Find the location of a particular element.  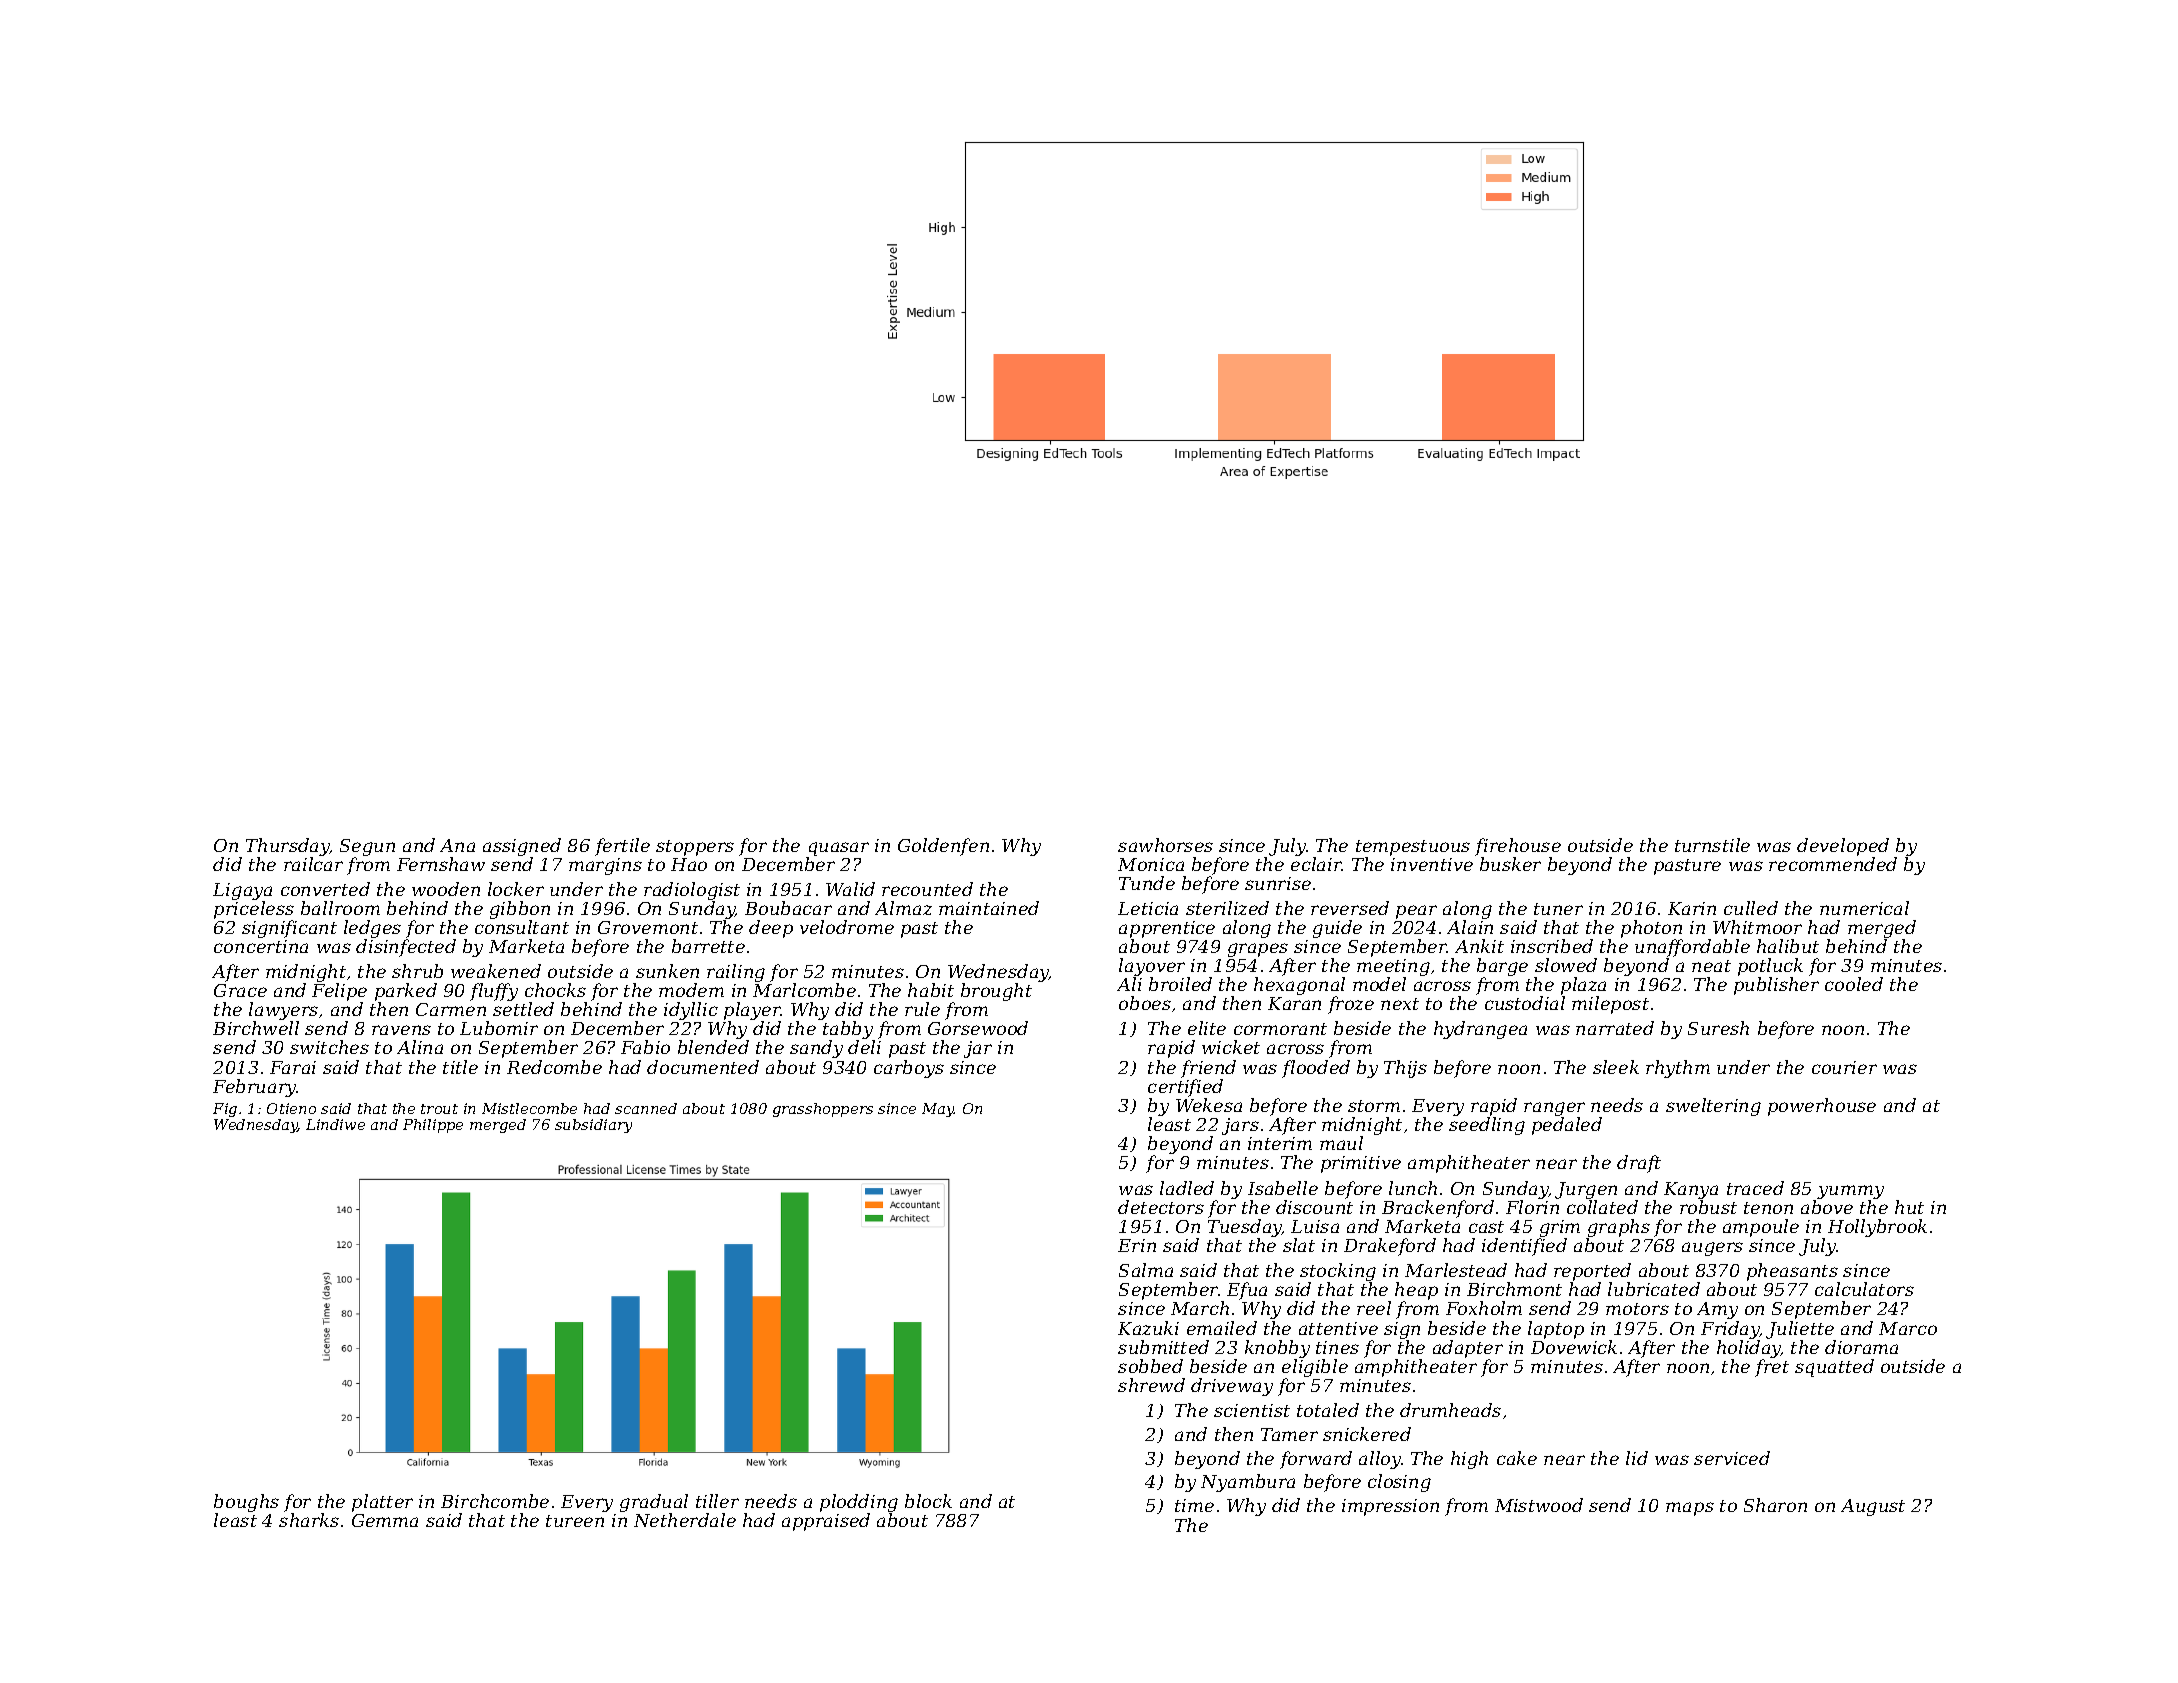

drumheads is located at coordinates (1450, 1410).
